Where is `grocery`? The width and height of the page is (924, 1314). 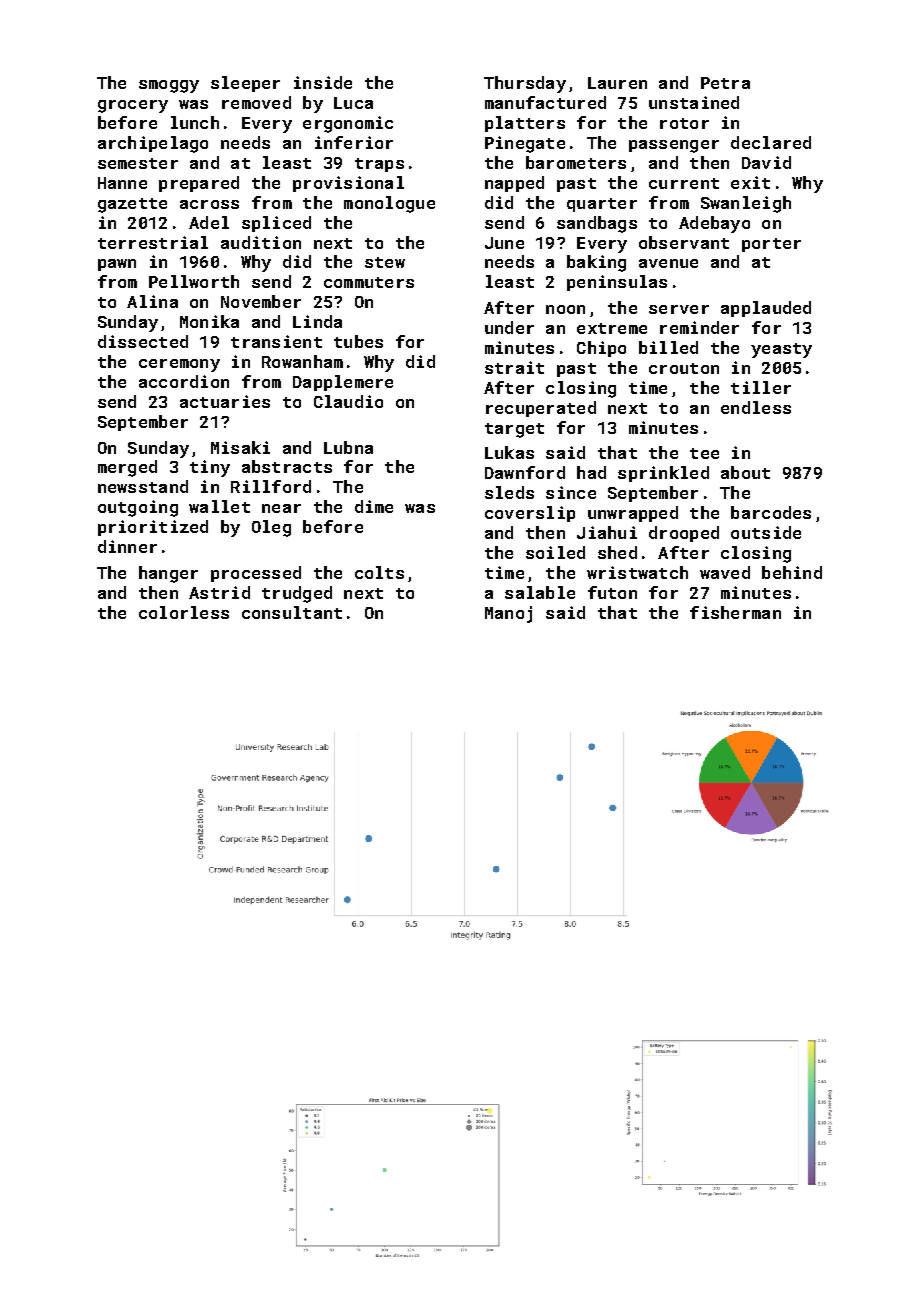
grocery is located at coordinates (133, 106).
